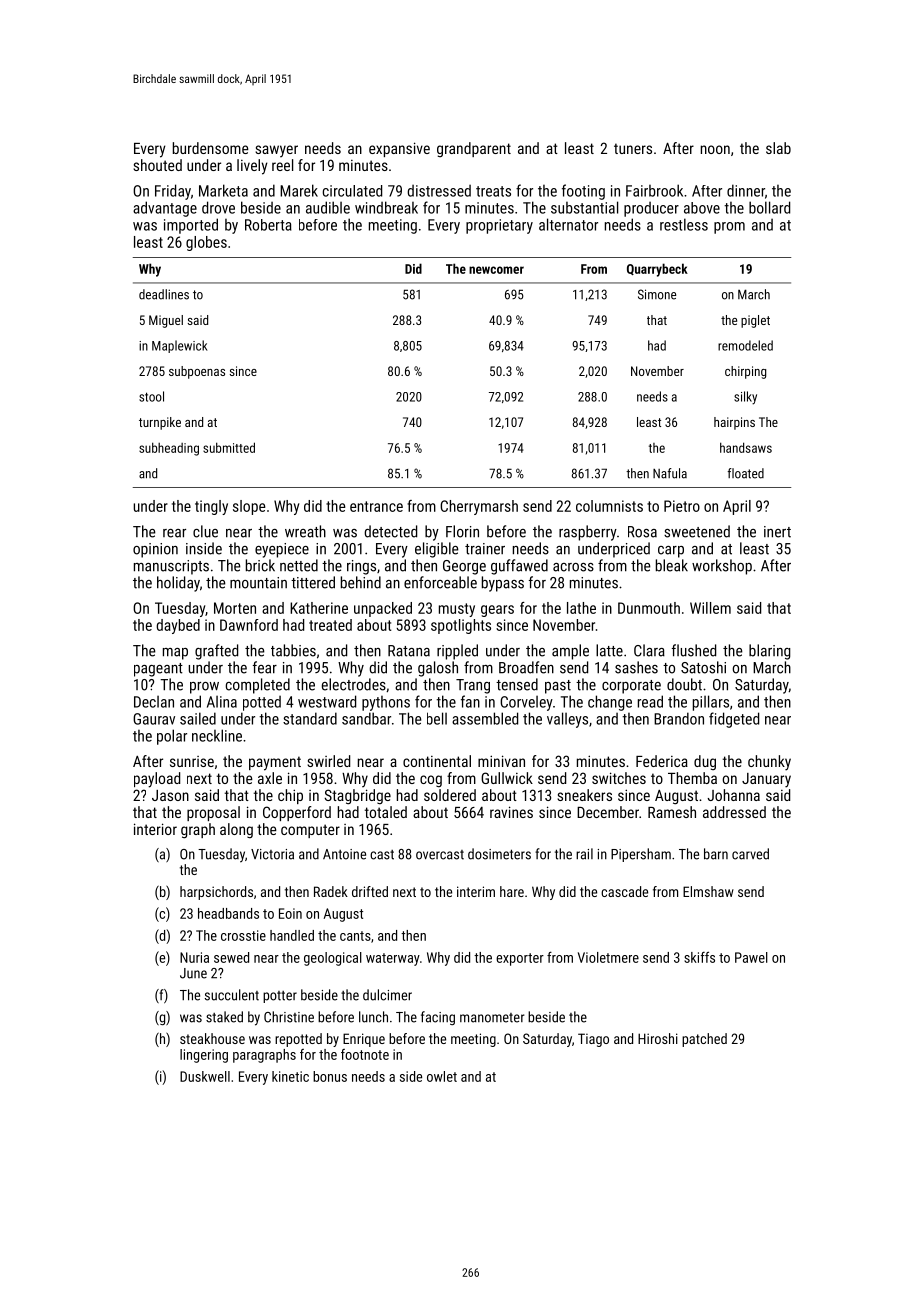  What do you see at coordinates (229, 447) in the screenshot?
I see `submitted` at bounding box center [229, 447].
